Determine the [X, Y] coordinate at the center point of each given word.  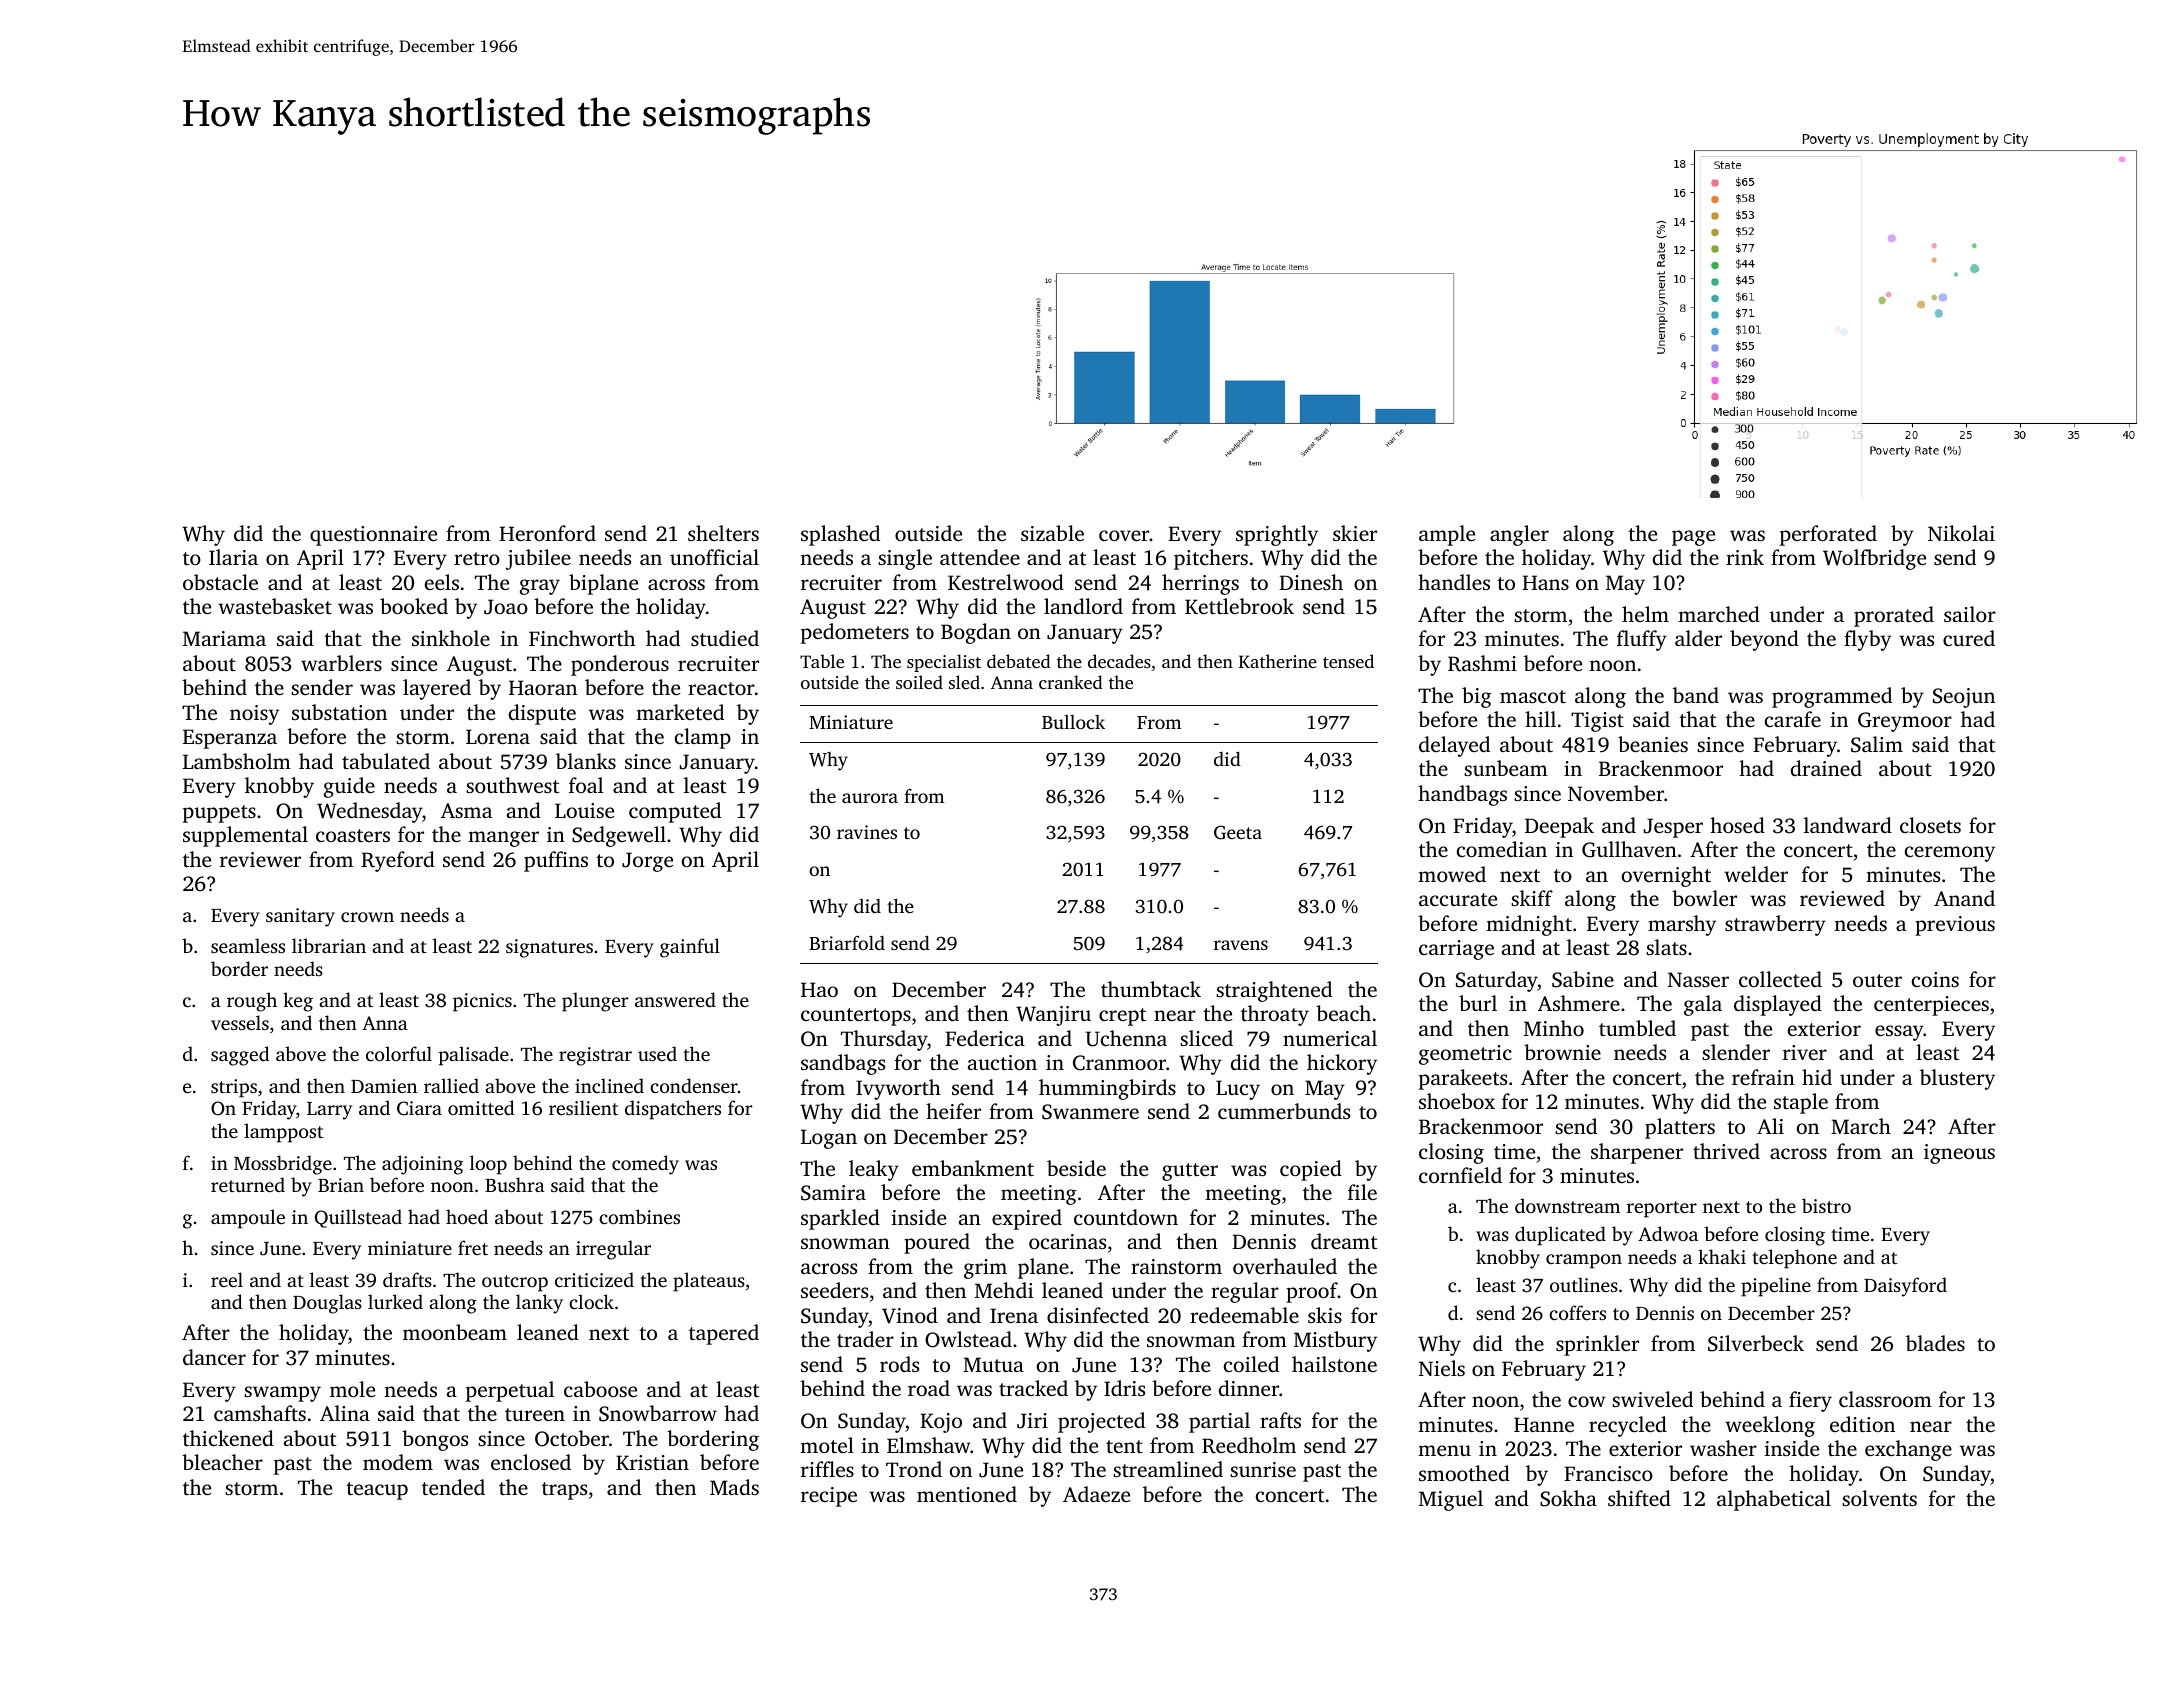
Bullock [1073, 722]
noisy [254, 715]
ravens [1241, 945]
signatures [549, 948]
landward [1848, 825]
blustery [1957, 1079]
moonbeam [455, 1332]
